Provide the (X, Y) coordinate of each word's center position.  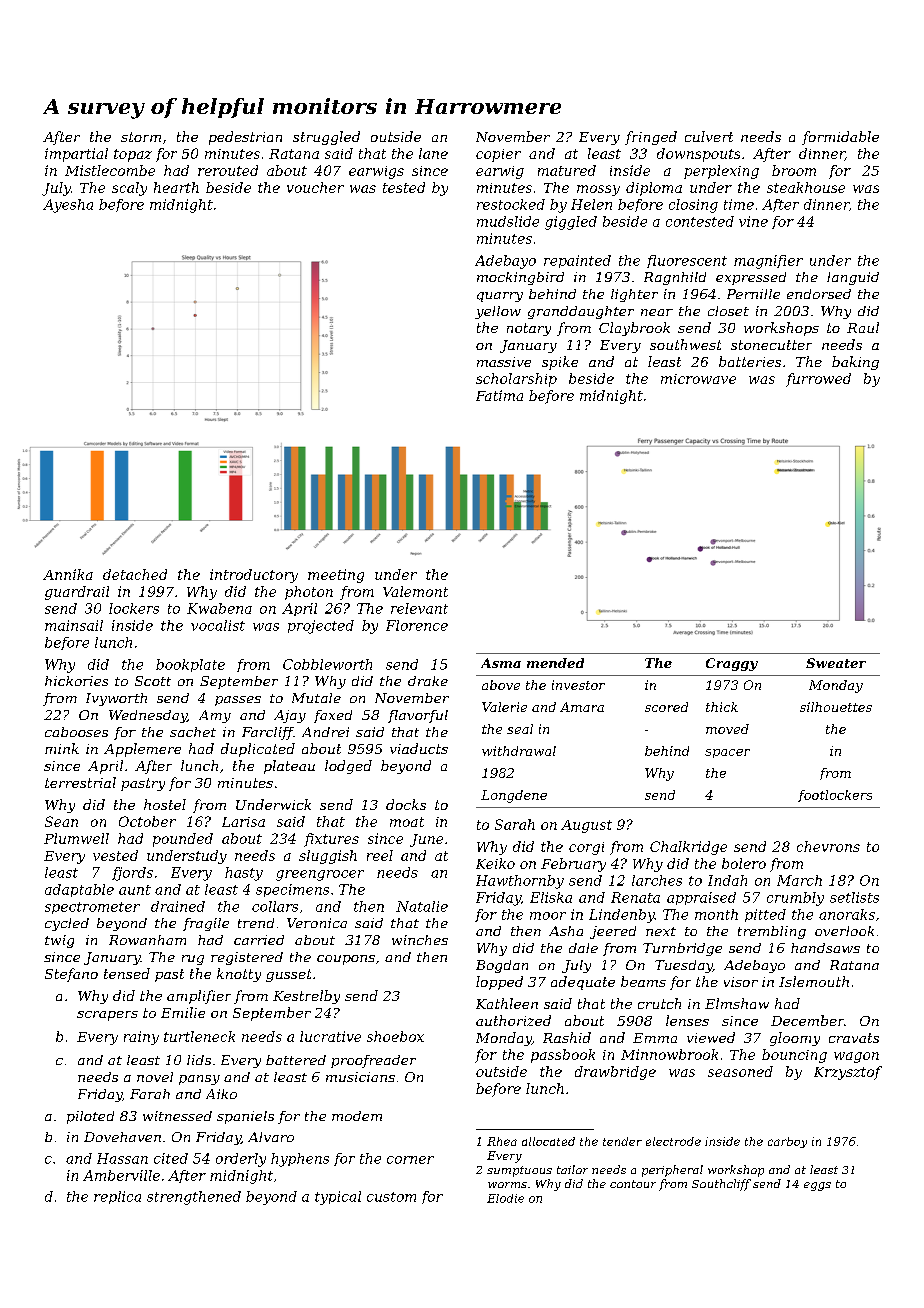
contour (633, 1184)
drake (428, 681)
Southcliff (721, 1185)
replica (117, 1197)
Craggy (732, 664)
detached (135, 574)
